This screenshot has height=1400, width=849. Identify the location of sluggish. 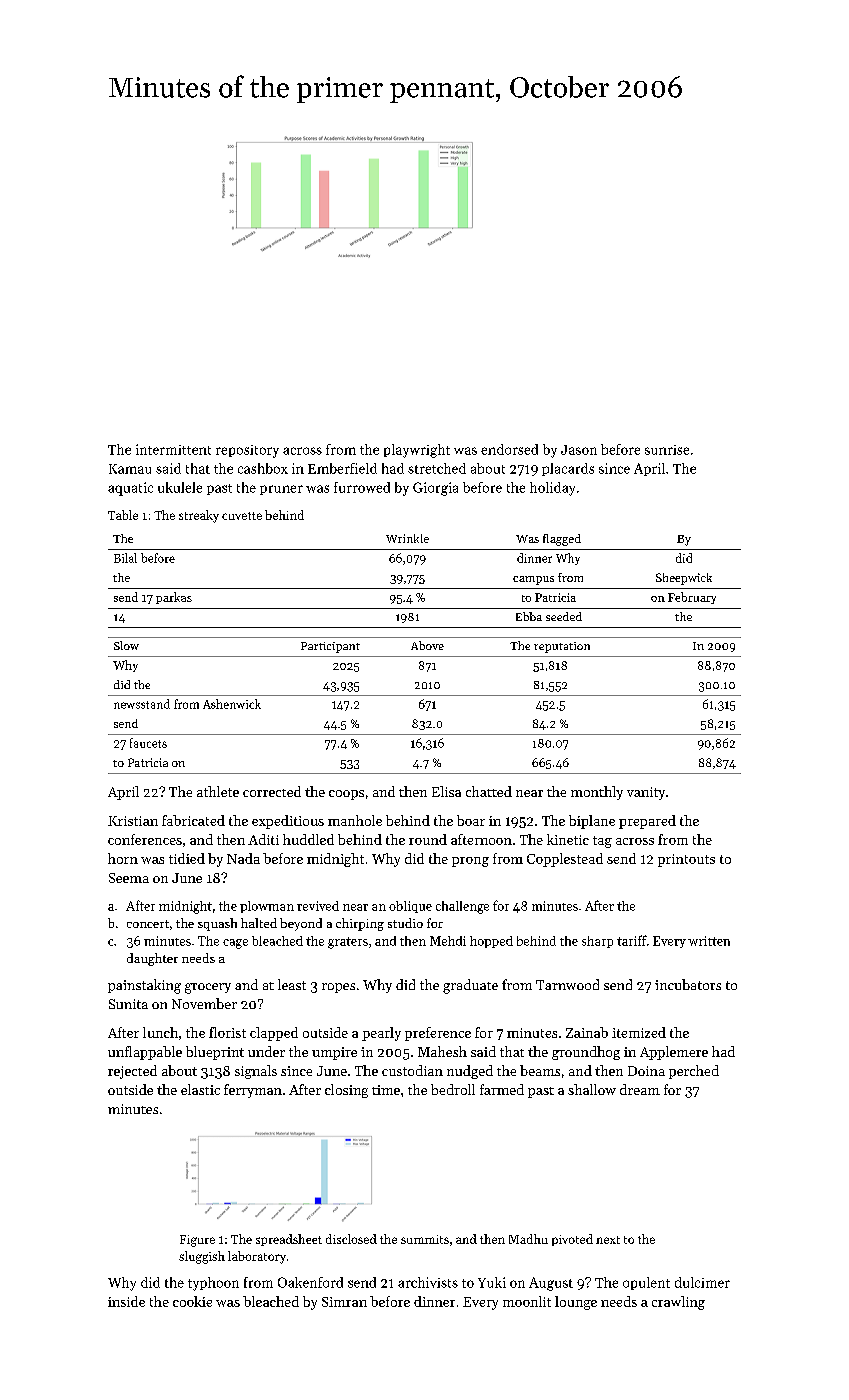
(202, 1257).
